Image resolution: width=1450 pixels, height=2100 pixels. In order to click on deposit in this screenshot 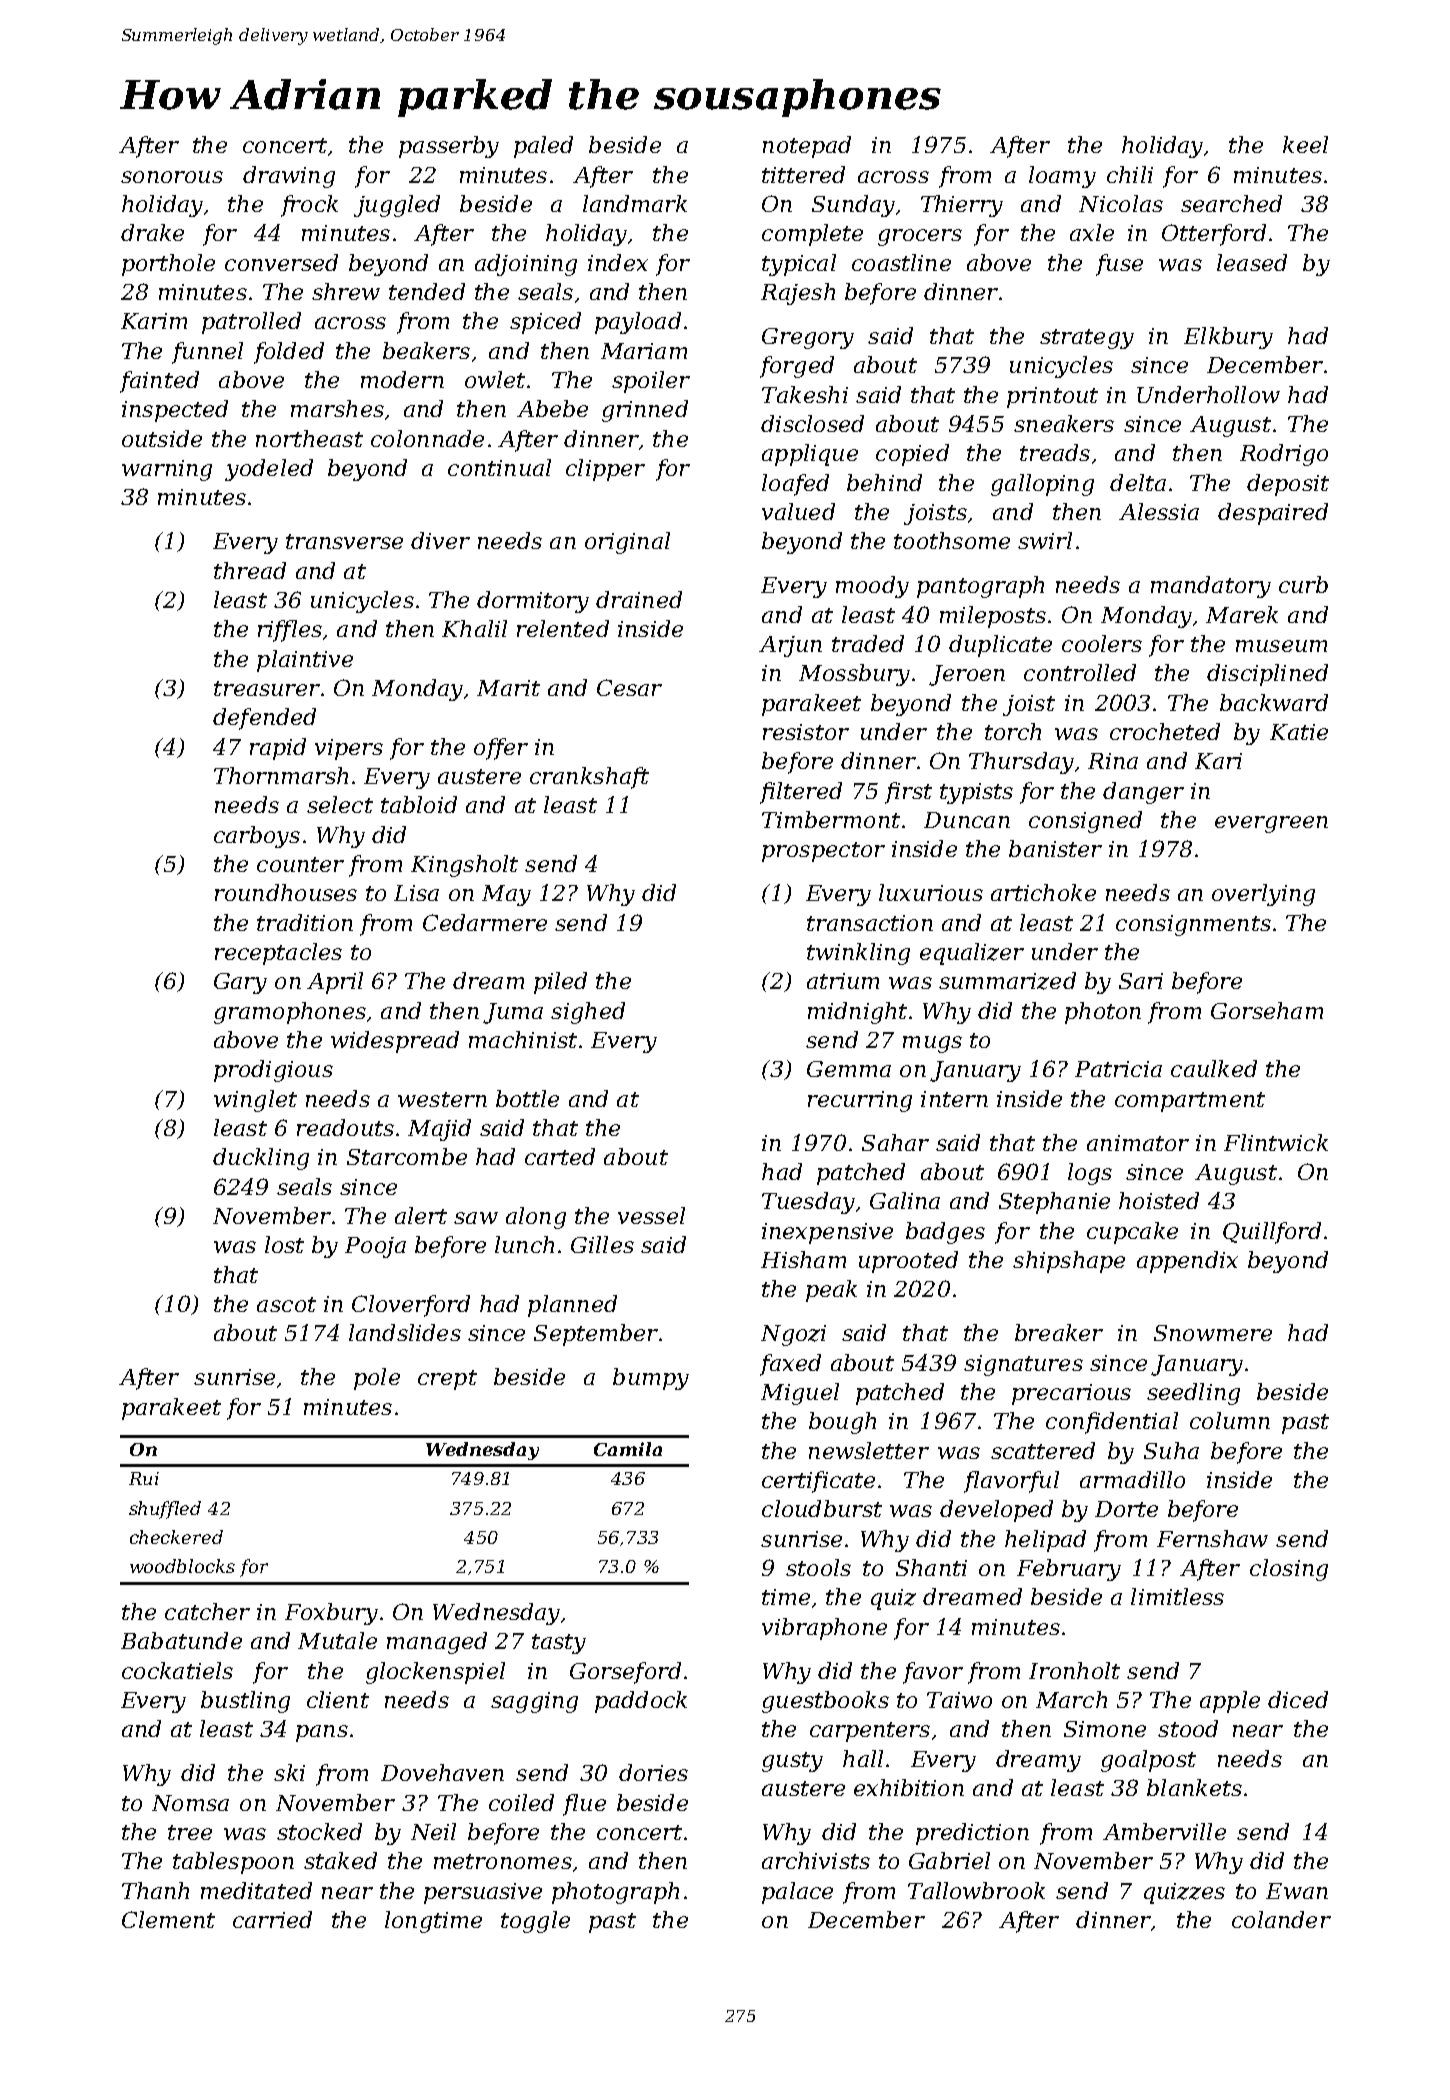, I will do `click(1288, 485)`.
